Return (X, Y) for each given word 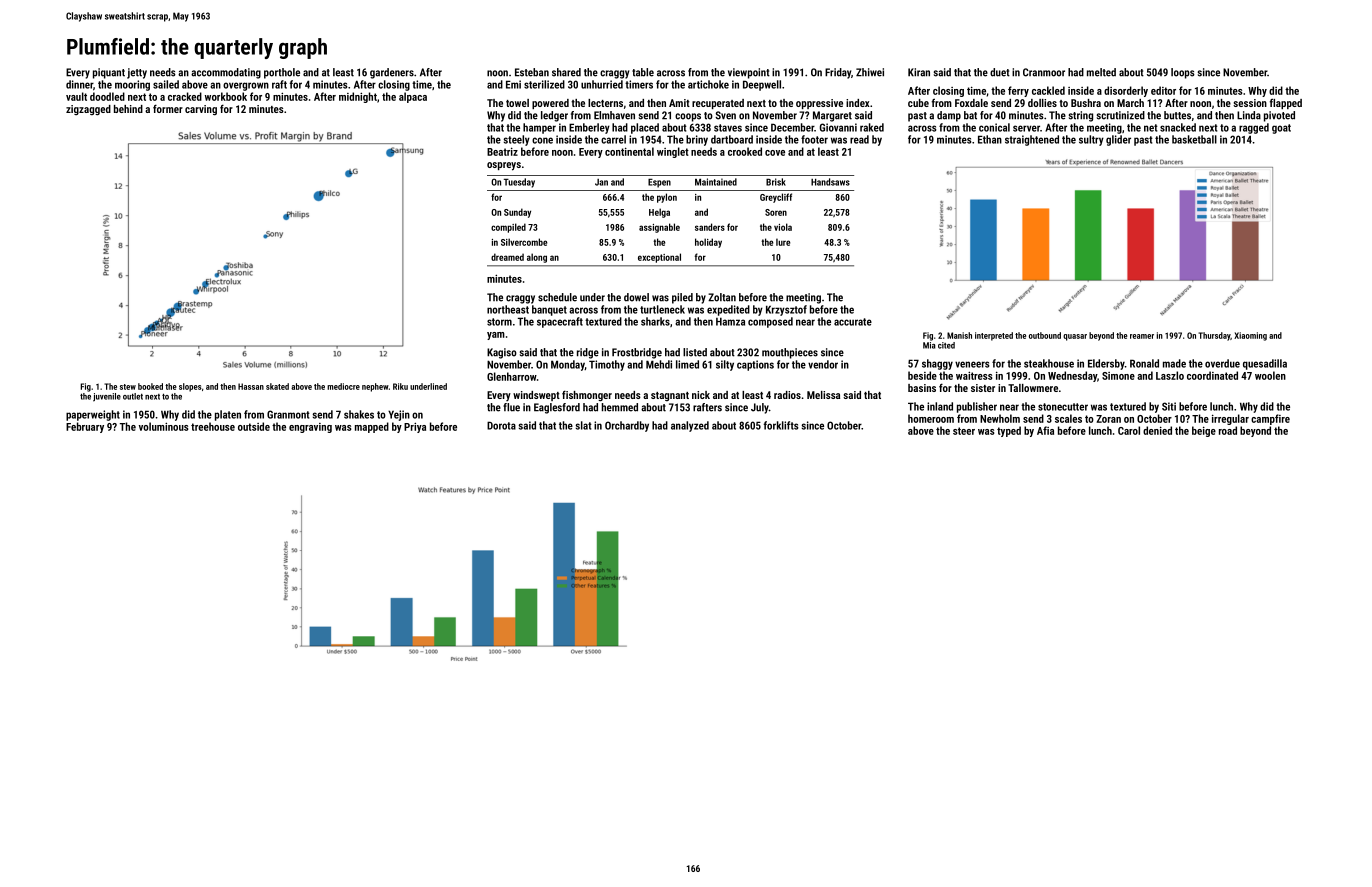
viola (783, 227)
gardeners (392, 73)
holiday (708, 243)
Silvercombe (524, 242)
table (643, 72)
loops (1183, 73)
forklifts (781, 425)
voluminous (164, 426)
